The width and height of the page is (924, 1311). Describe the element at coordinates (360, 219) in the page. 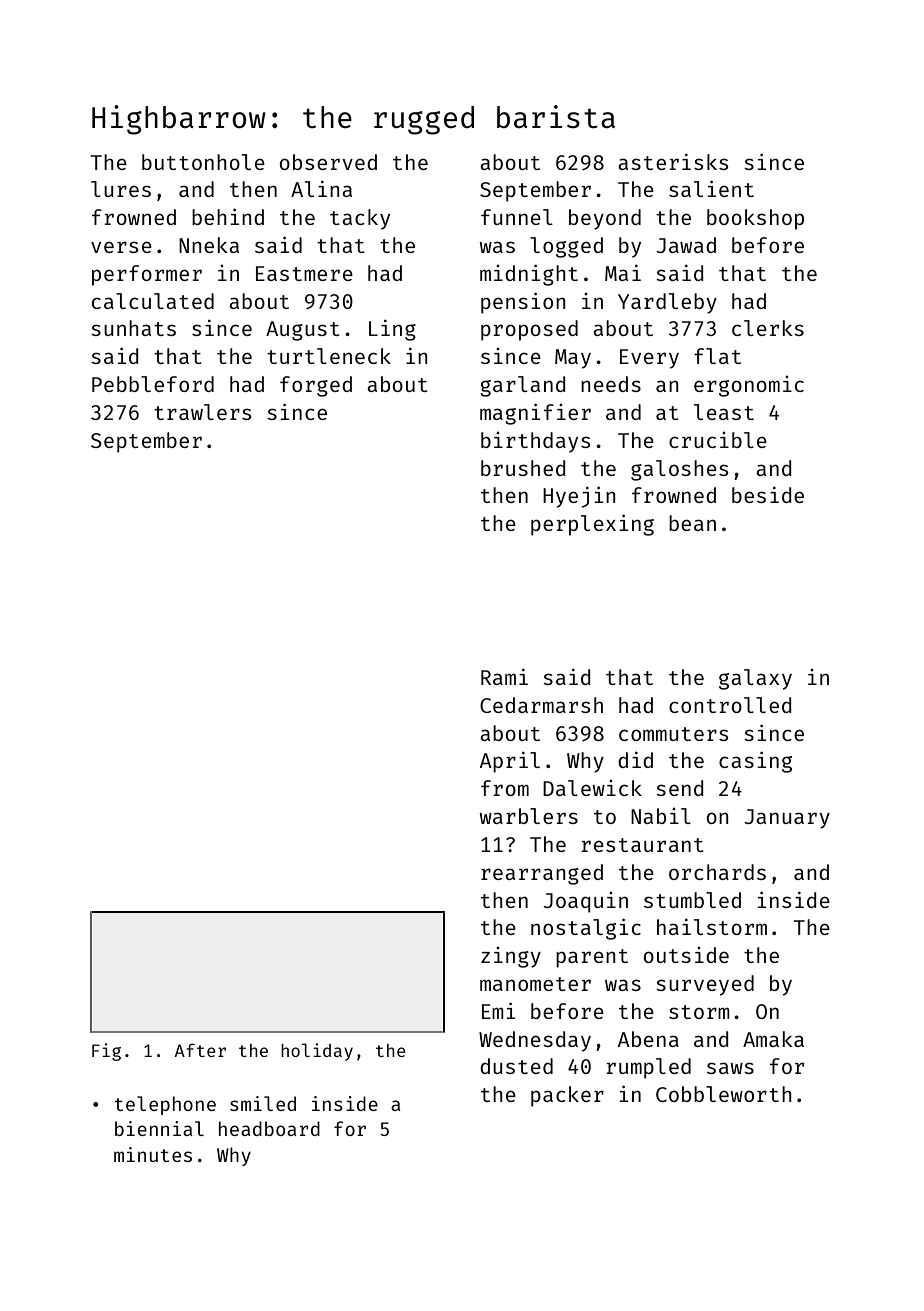

I see `tacky` at that location.
